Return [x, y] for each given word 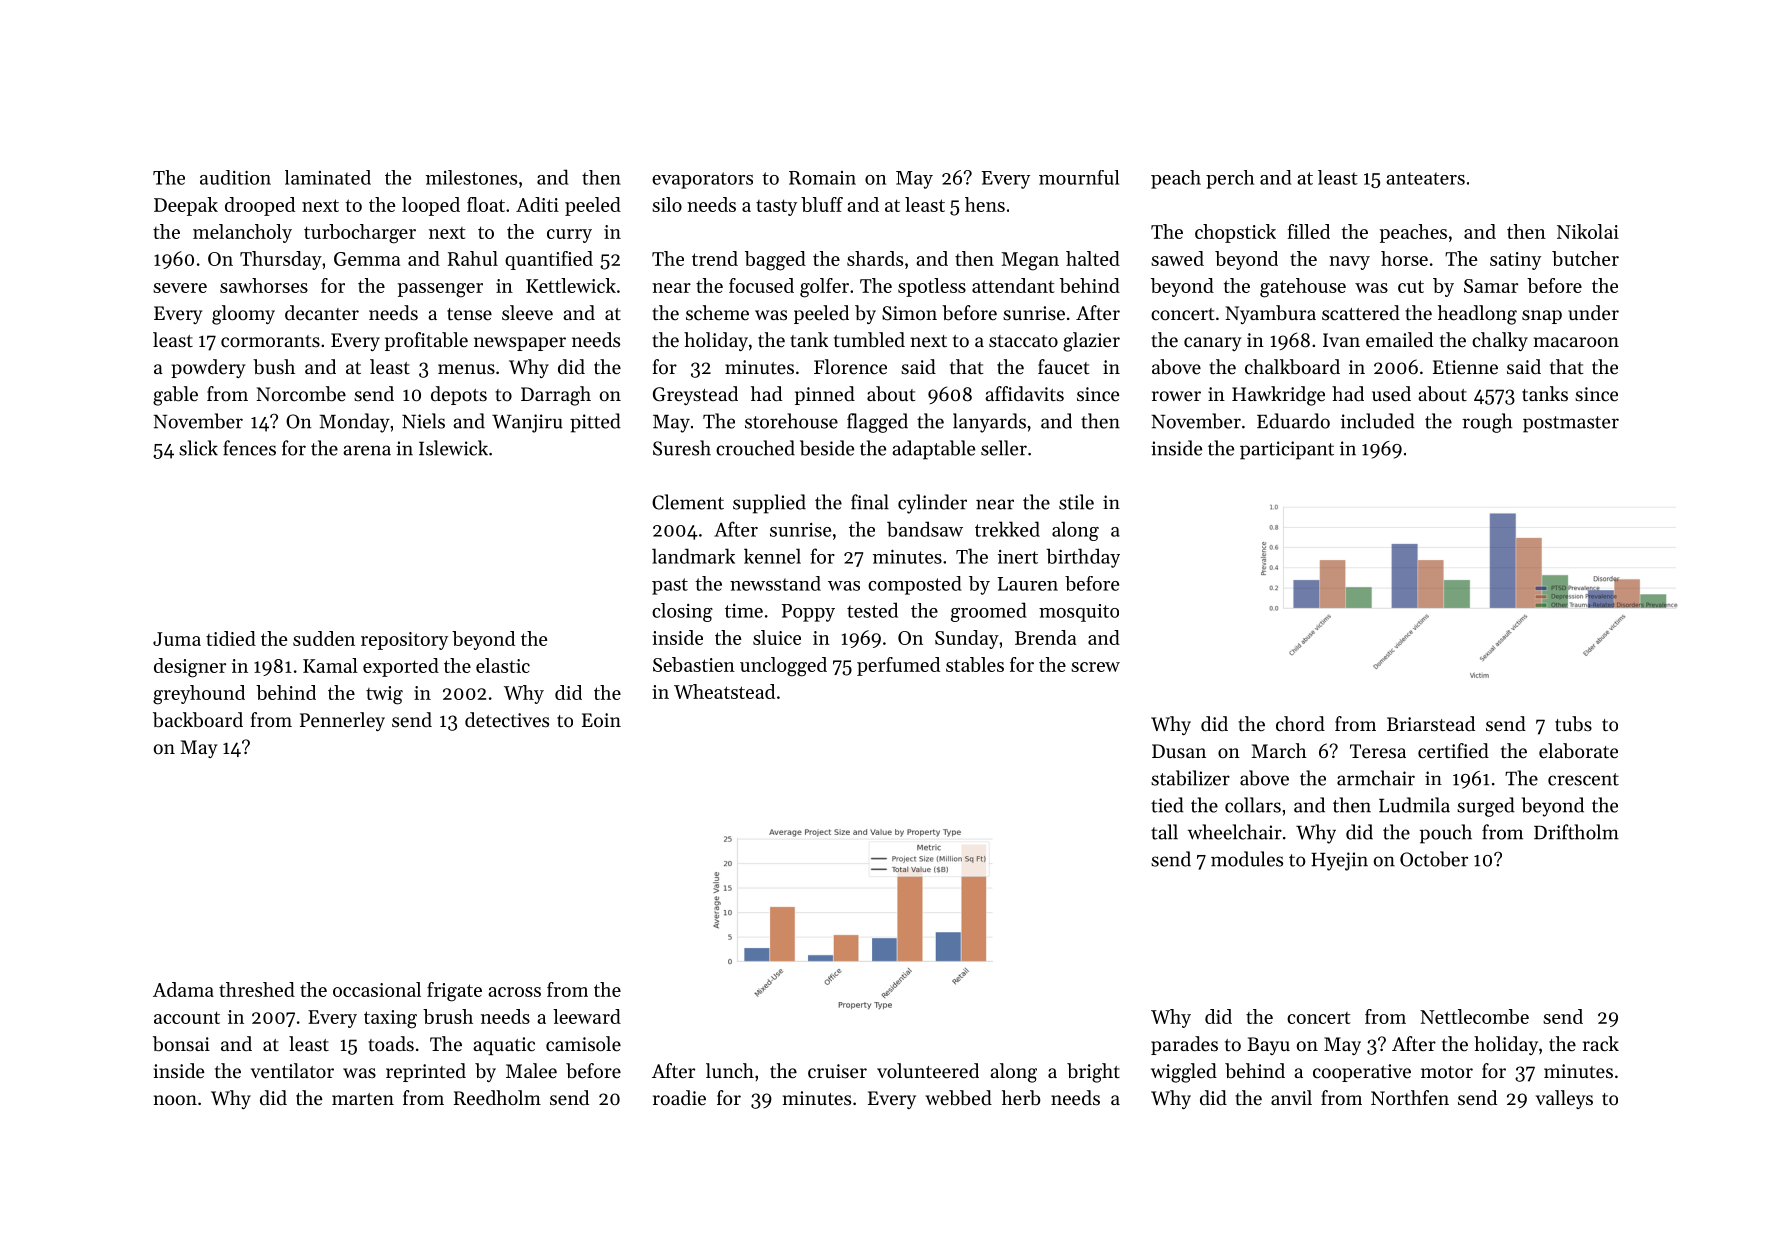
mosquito [1079, 613]
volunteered [928, 1071]
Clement [688, 502]
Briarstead [1431, 724]
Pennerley [342, 721]
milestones [471, 177]
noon [175, 1100]
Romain [822, 178]
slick [198, 448]
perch [1230, 179]
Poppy [808, 613]
